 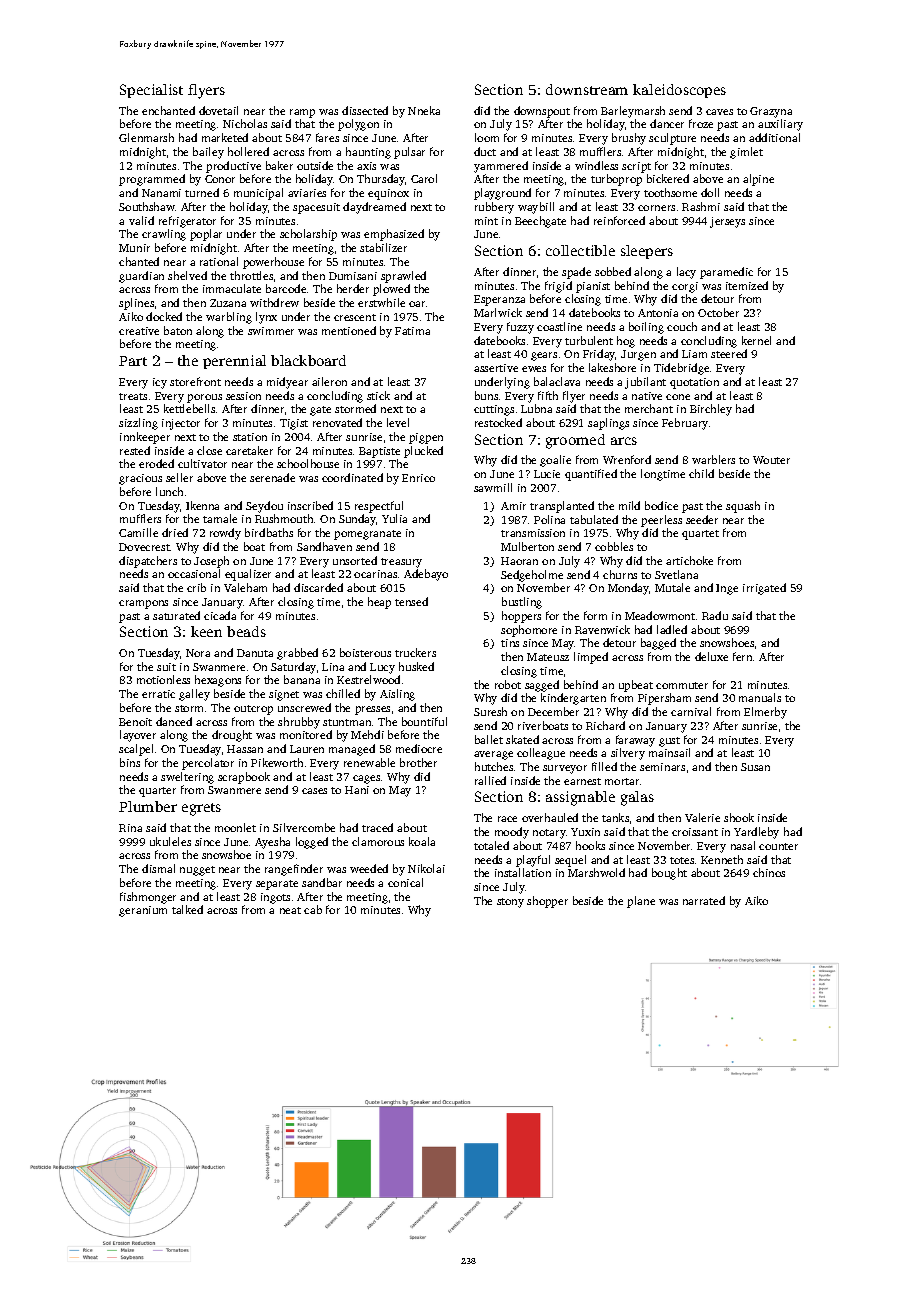 I want to click on narrated, so click(x=704, y=900).
